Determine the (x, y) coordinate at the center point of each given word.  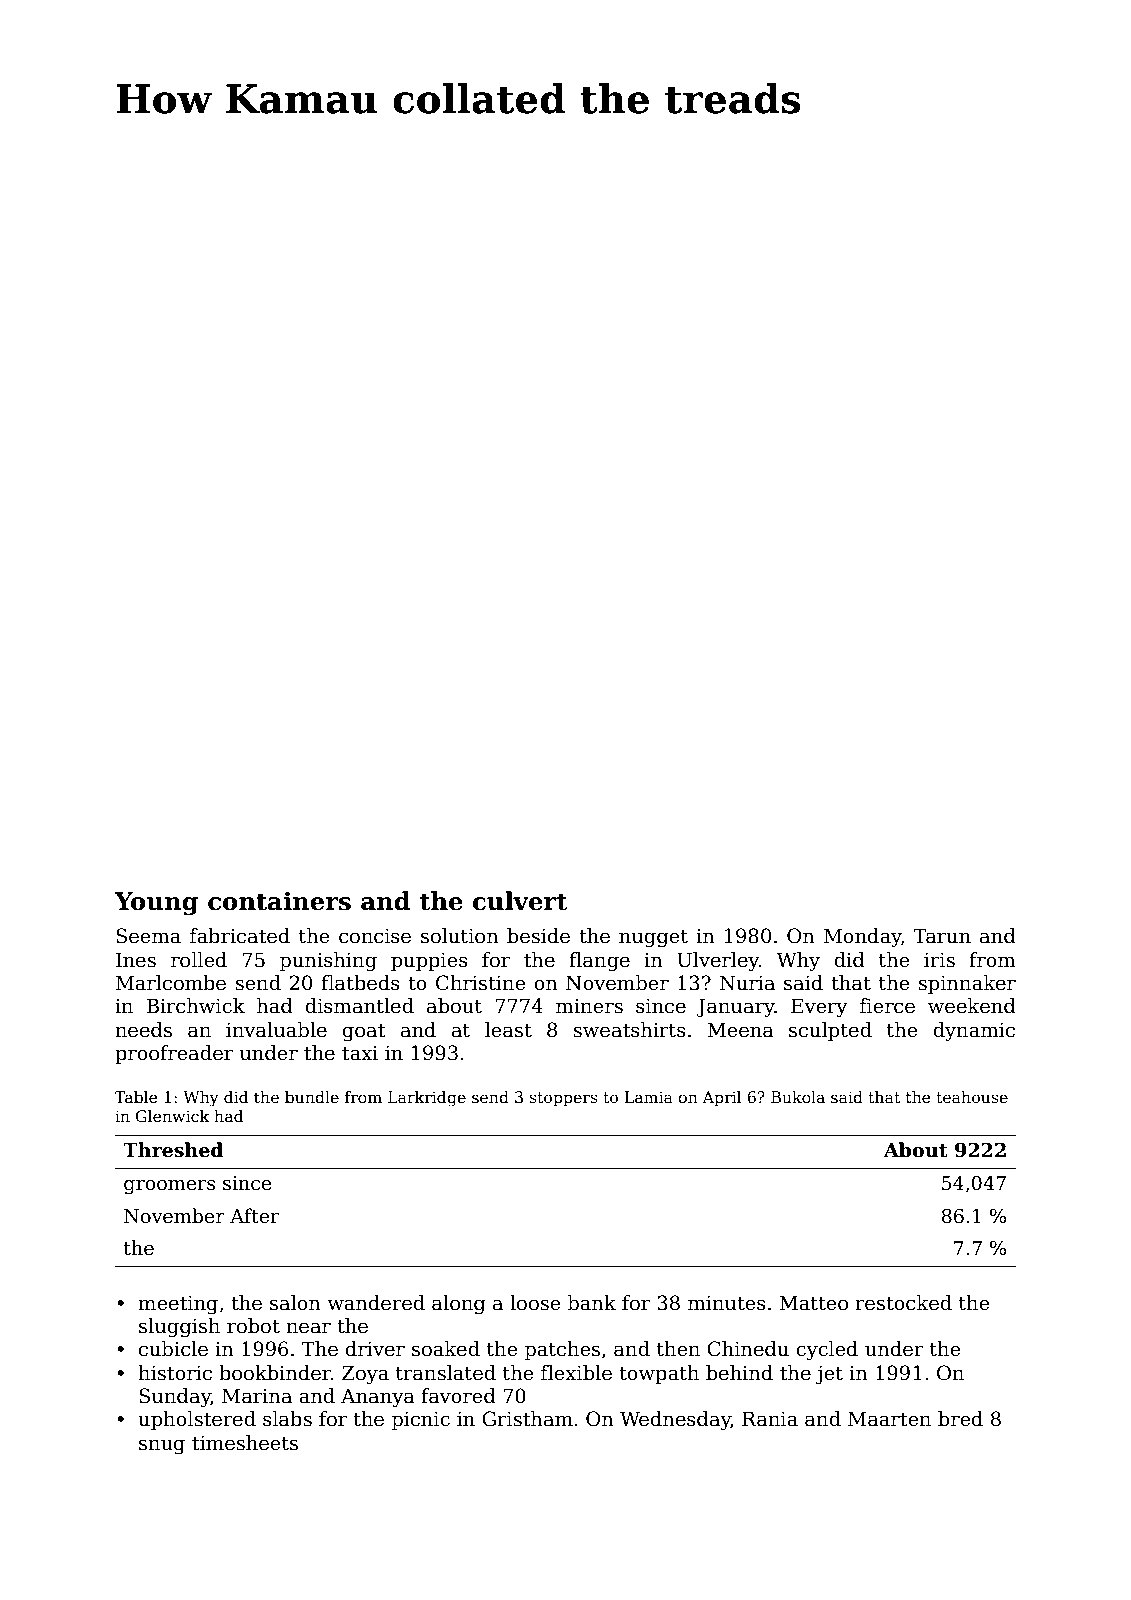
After (254, 1216)
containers (279, 901)
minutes (727, 1303)
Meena (740, 1030)
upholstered (197, 1420)
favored (458, 1396)
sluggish (179, 1328)
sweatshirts (629, 1030)
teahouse (972, 1097)
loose (535, 1303)
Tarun (942, 936)
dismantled (359, 1006)
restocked (903, 1303)
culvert (520, 901)
